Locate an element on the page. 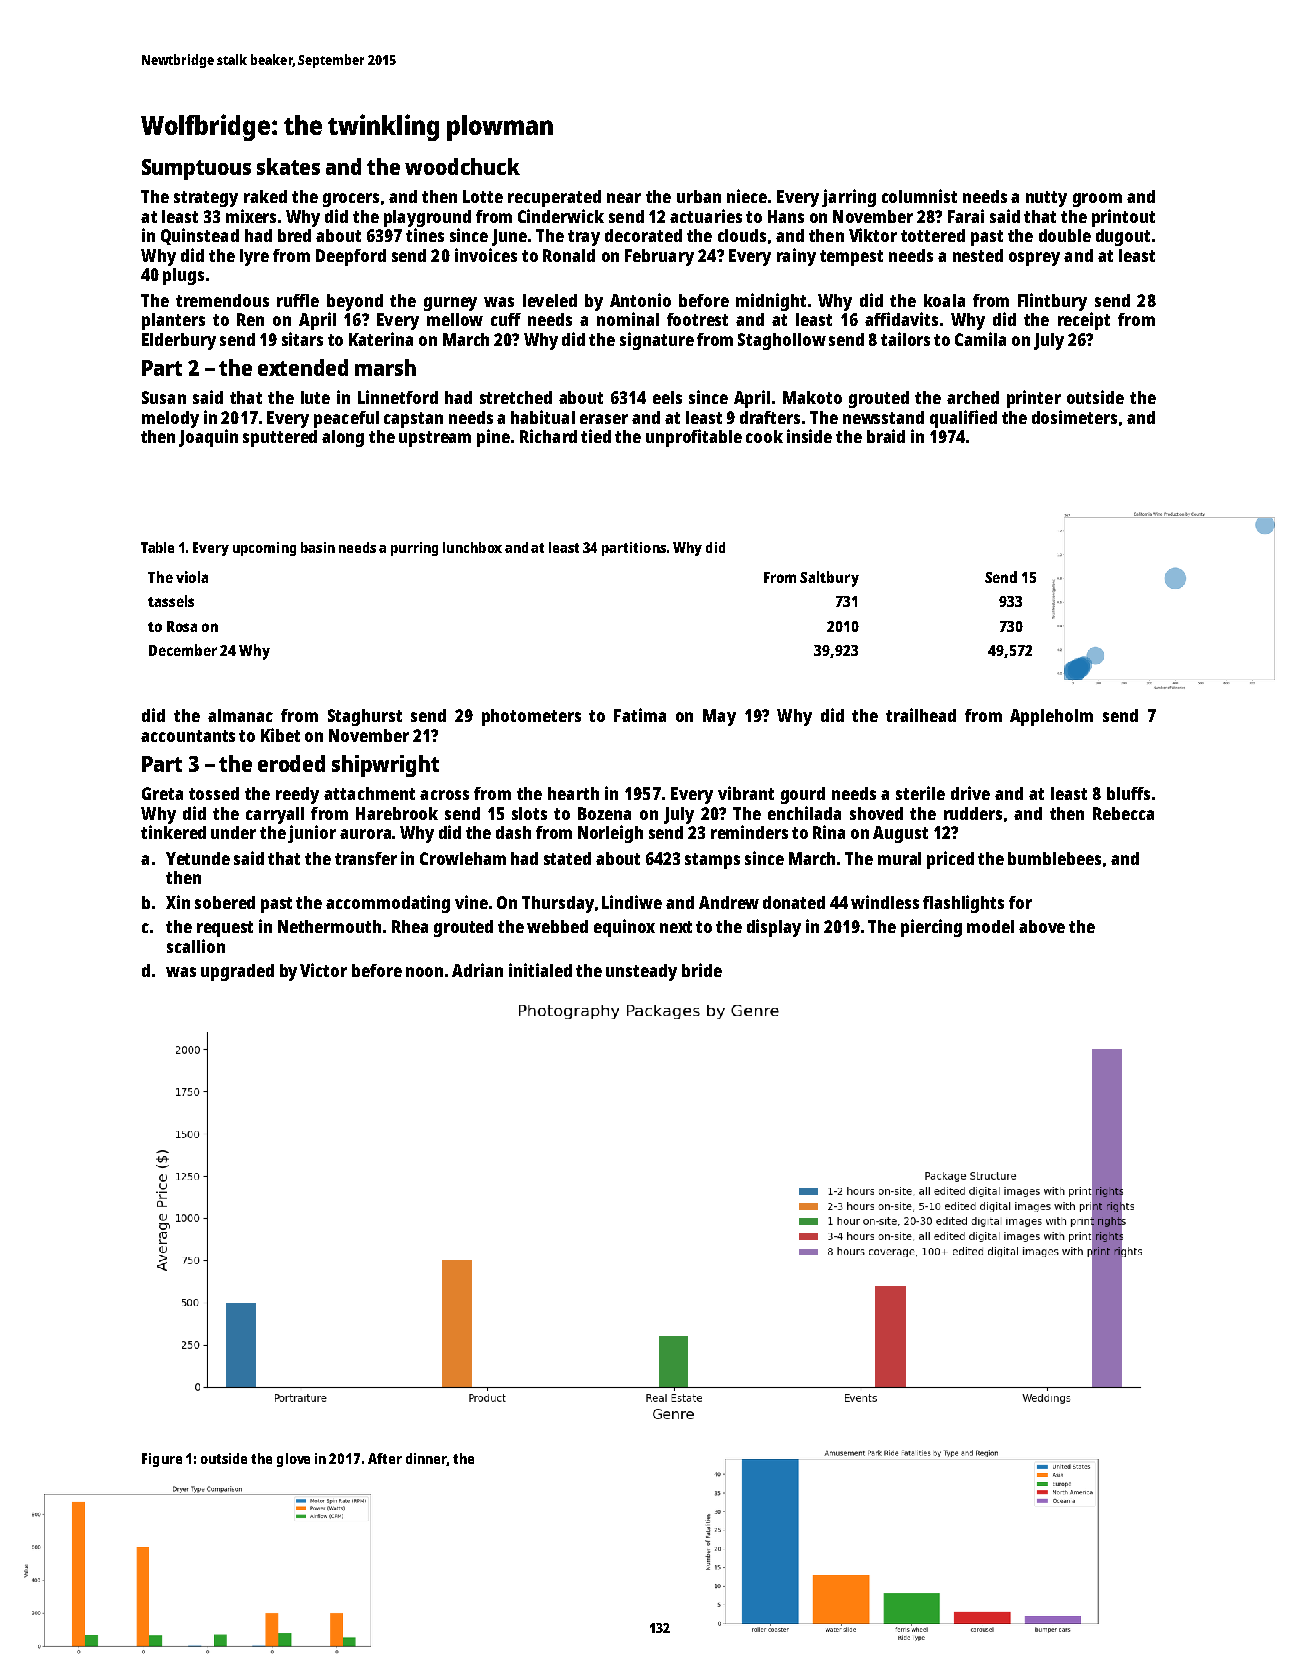  niece is located at coordinates (747, 196).
